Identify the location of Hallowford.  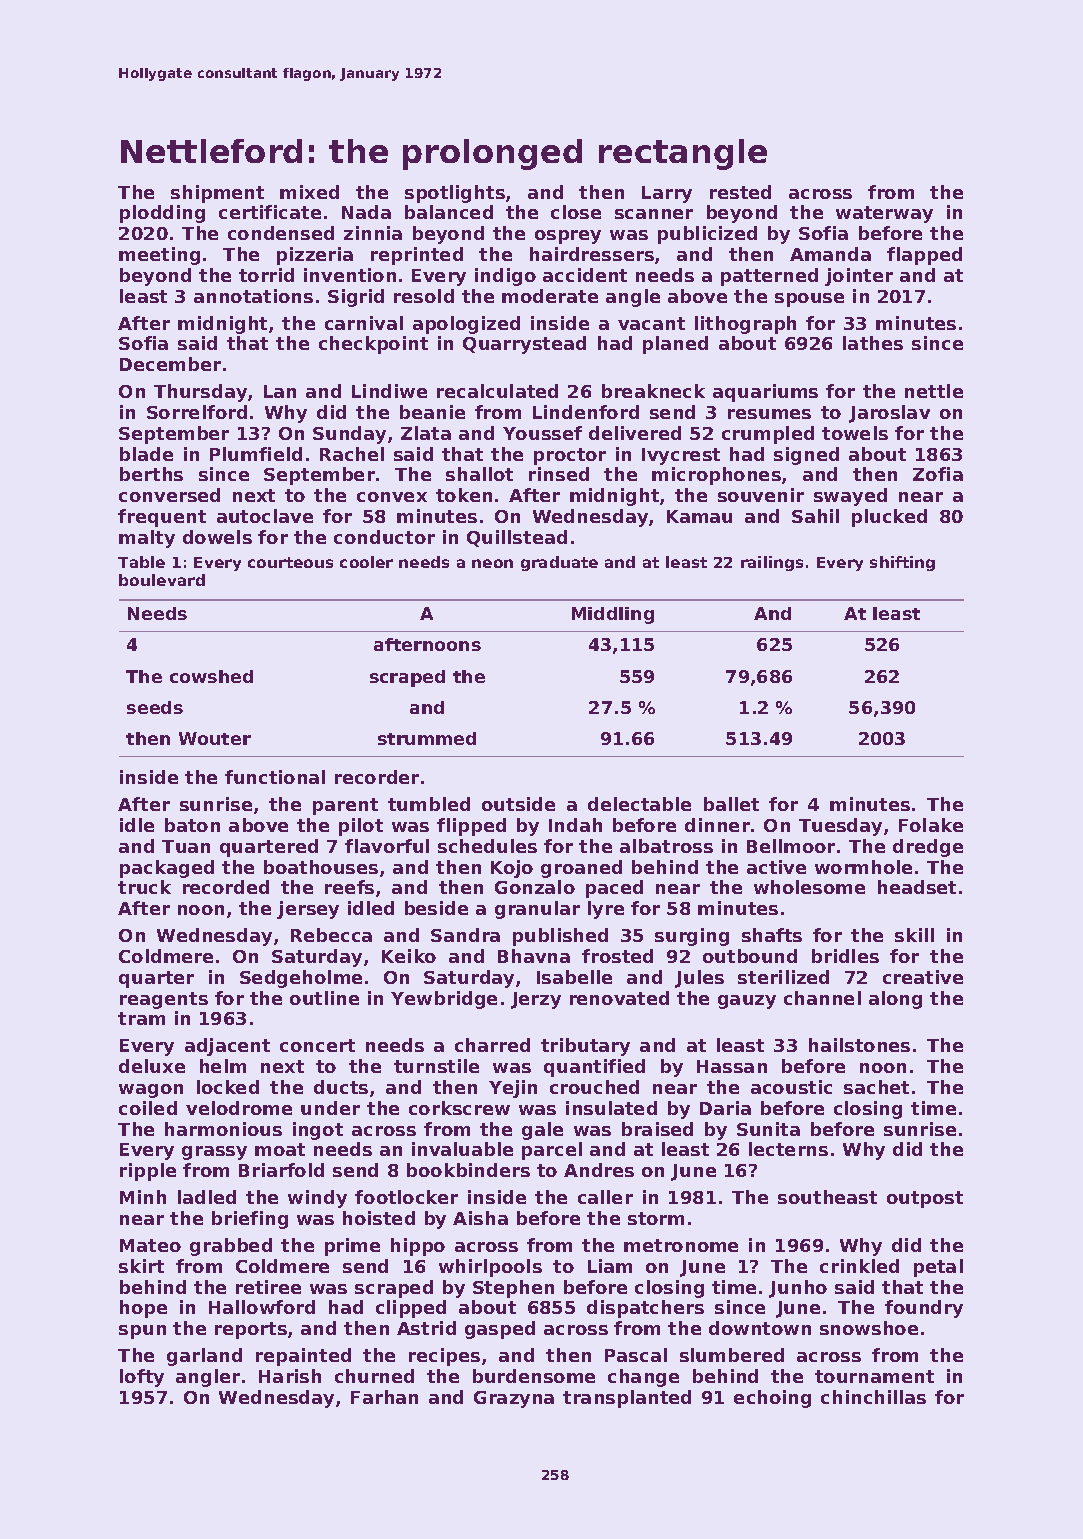
(262, 1307).
